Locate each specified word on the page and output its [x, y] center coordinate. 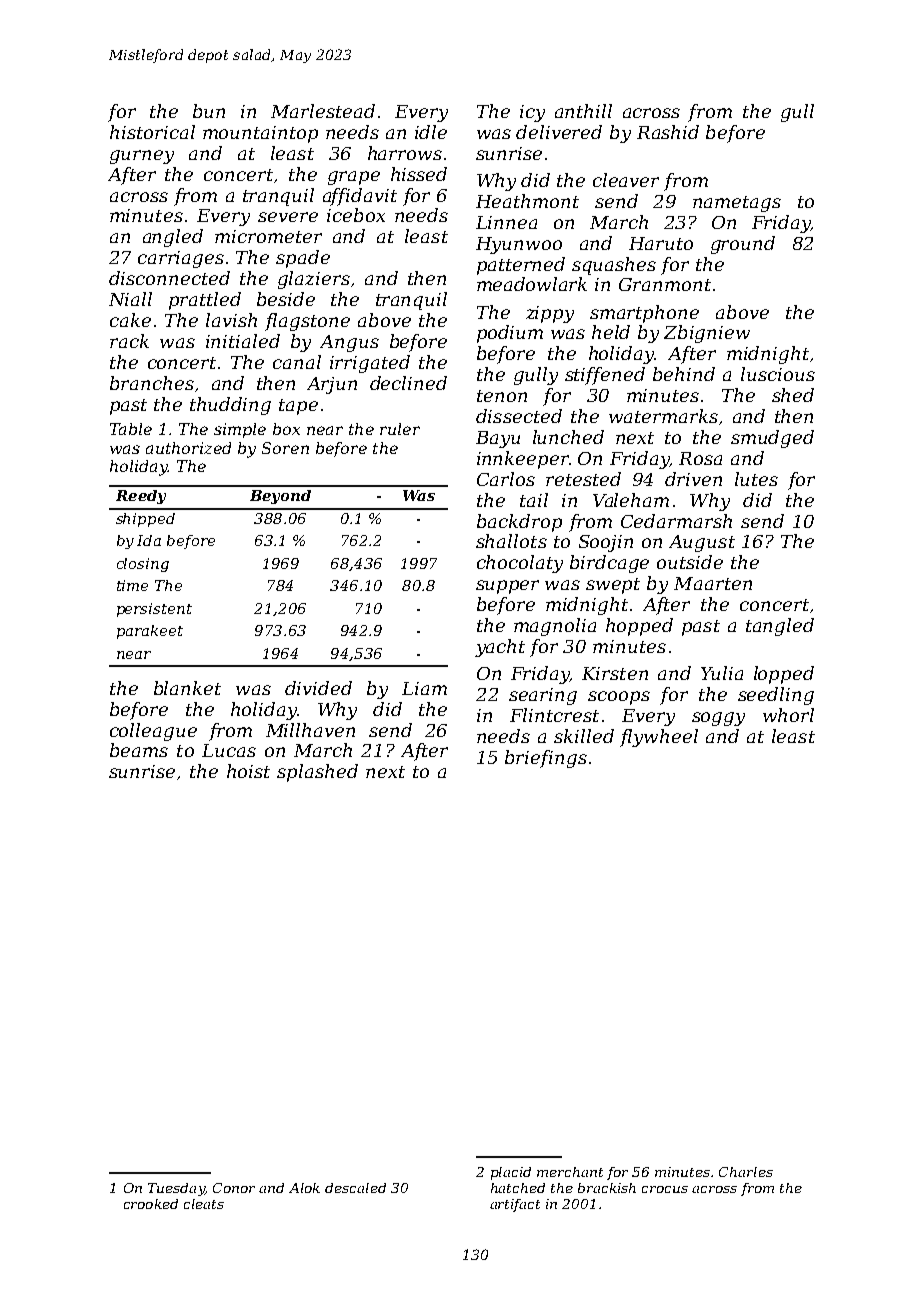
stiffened [605, 376]
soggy [718, 719]
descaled [355, 1188]
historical [152, 132]
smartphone [644, 314]
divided [318, 688]
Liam [424, 688]
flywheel [659, 738]
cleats [204, 1204]
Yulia [722, 673]
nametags [737, 204]
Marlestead [323, 111]
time [132, 585]
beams [139, 750]
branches [152, 383]
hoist [248, 771]
